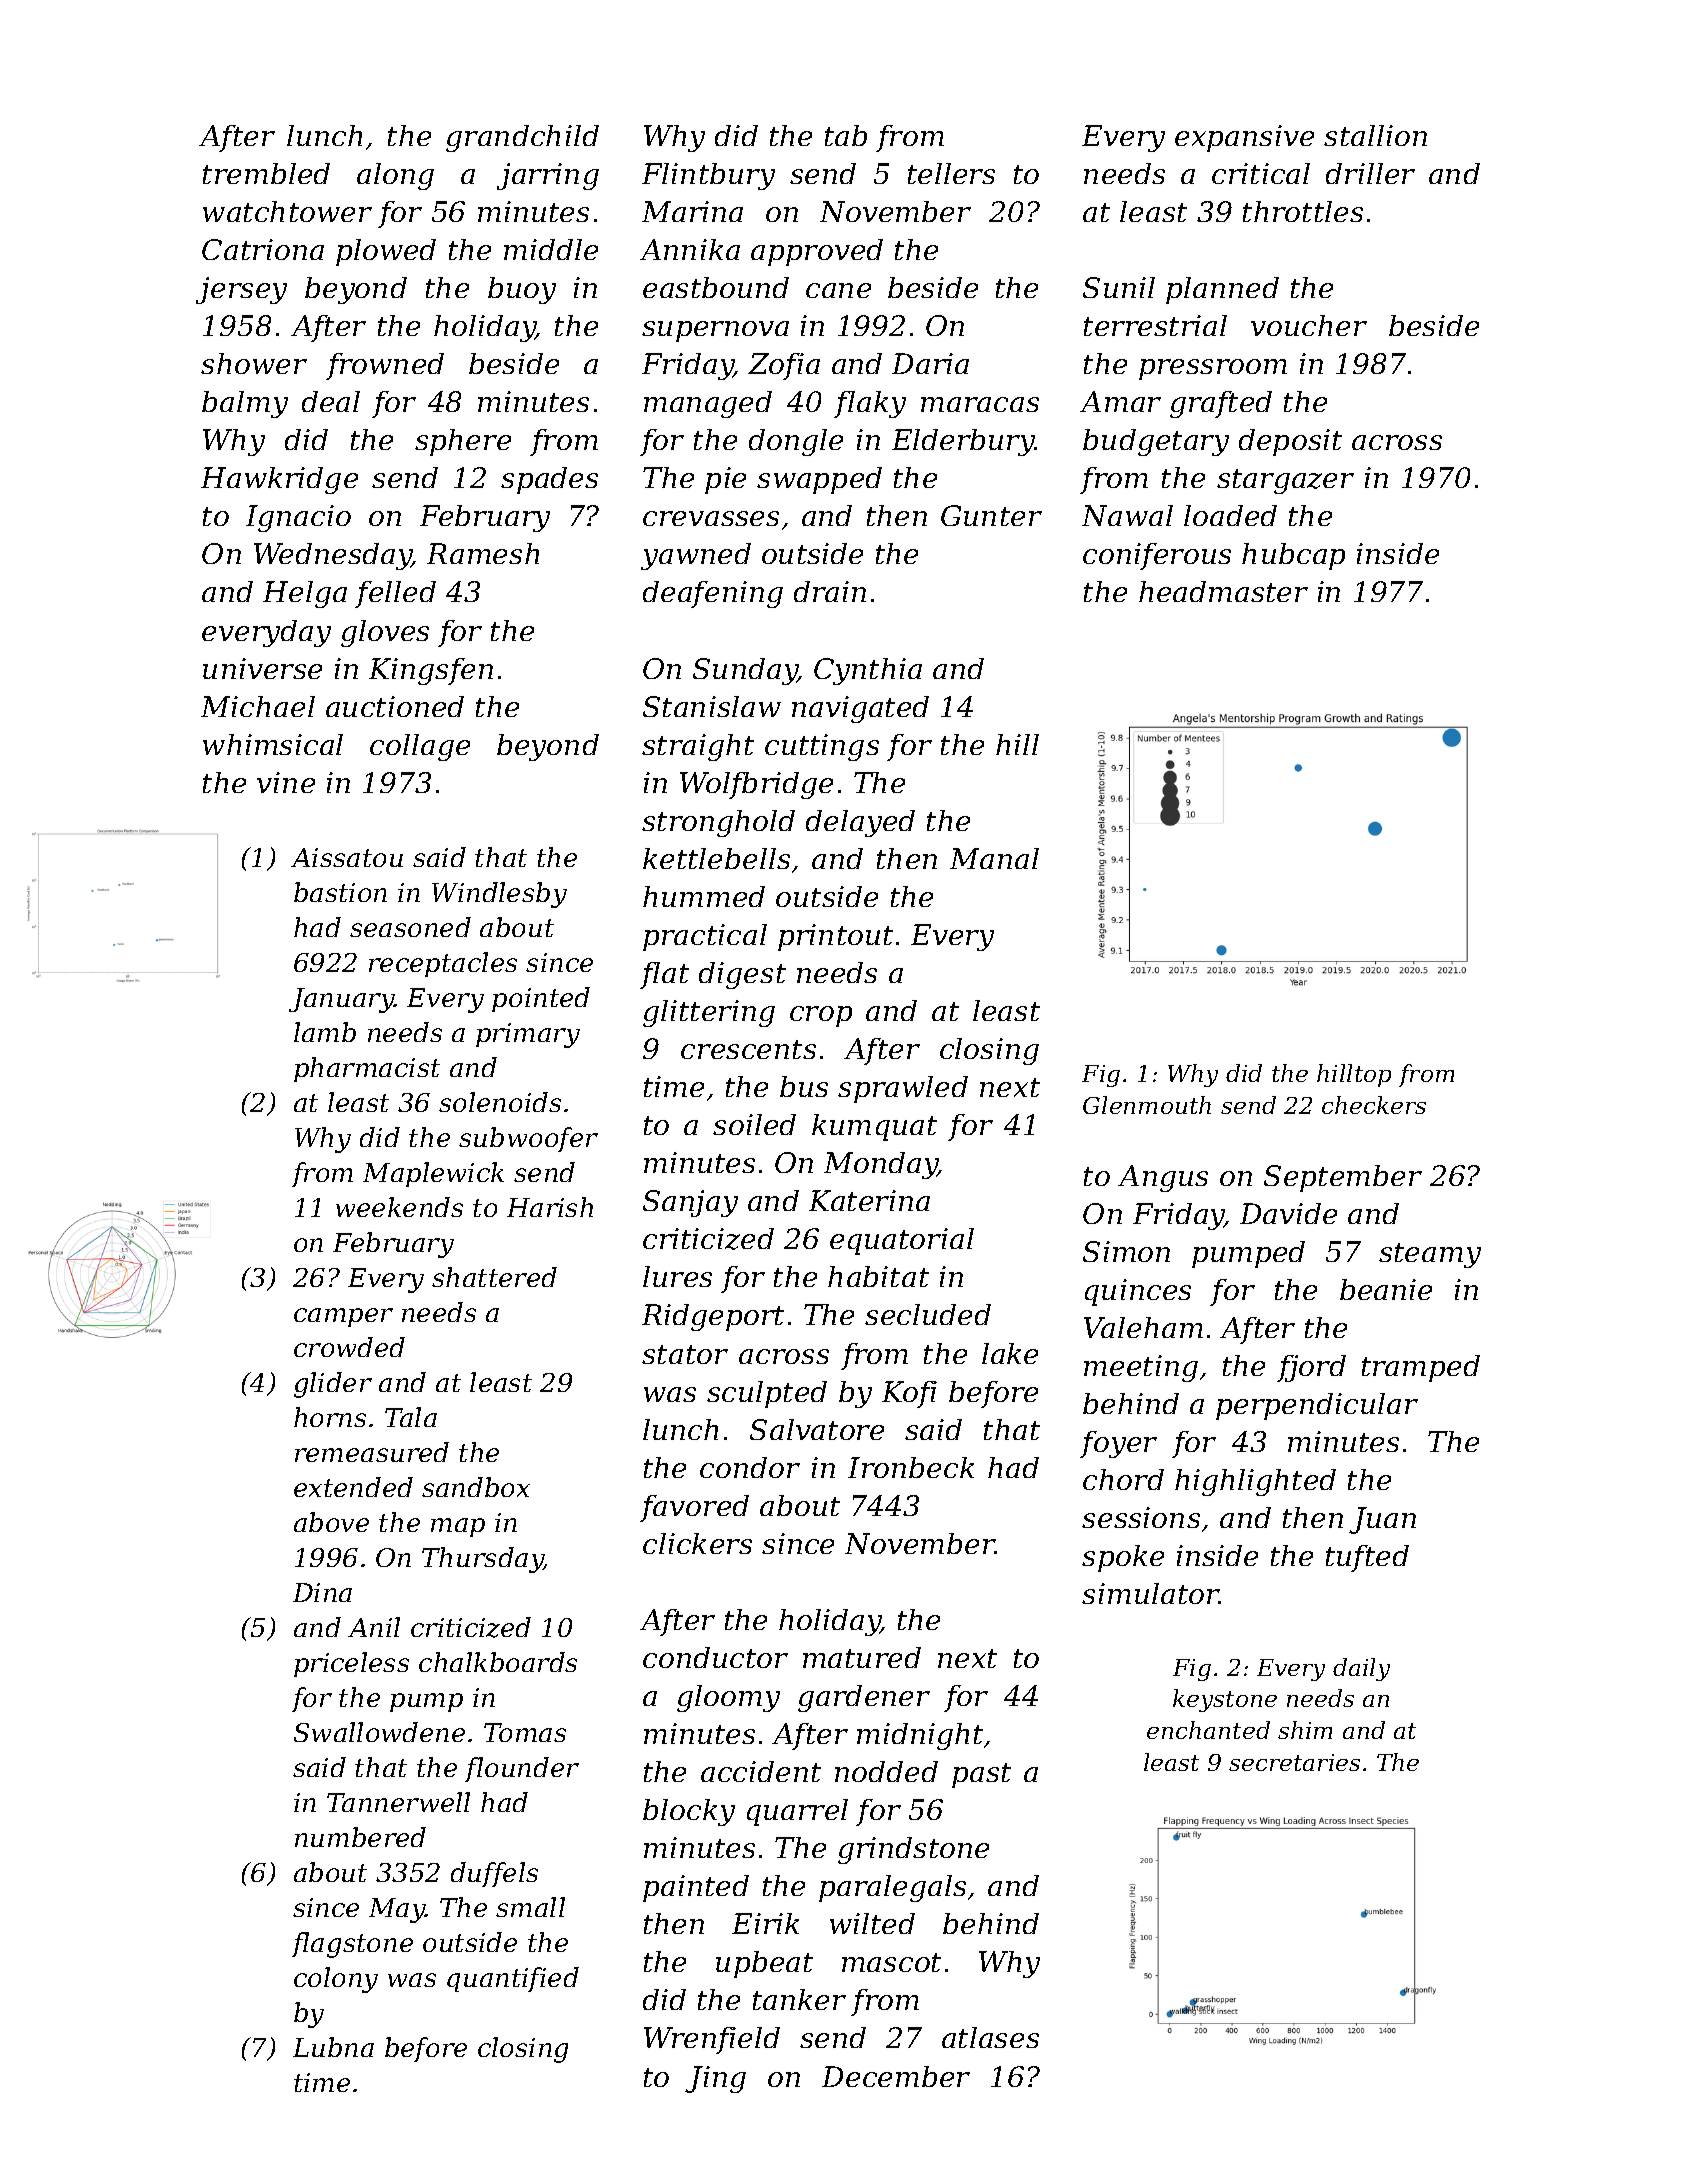 Image resolution: width=1683 pixels, height=2178 pixels. I want to click on Jing, so click(715, 2079).
